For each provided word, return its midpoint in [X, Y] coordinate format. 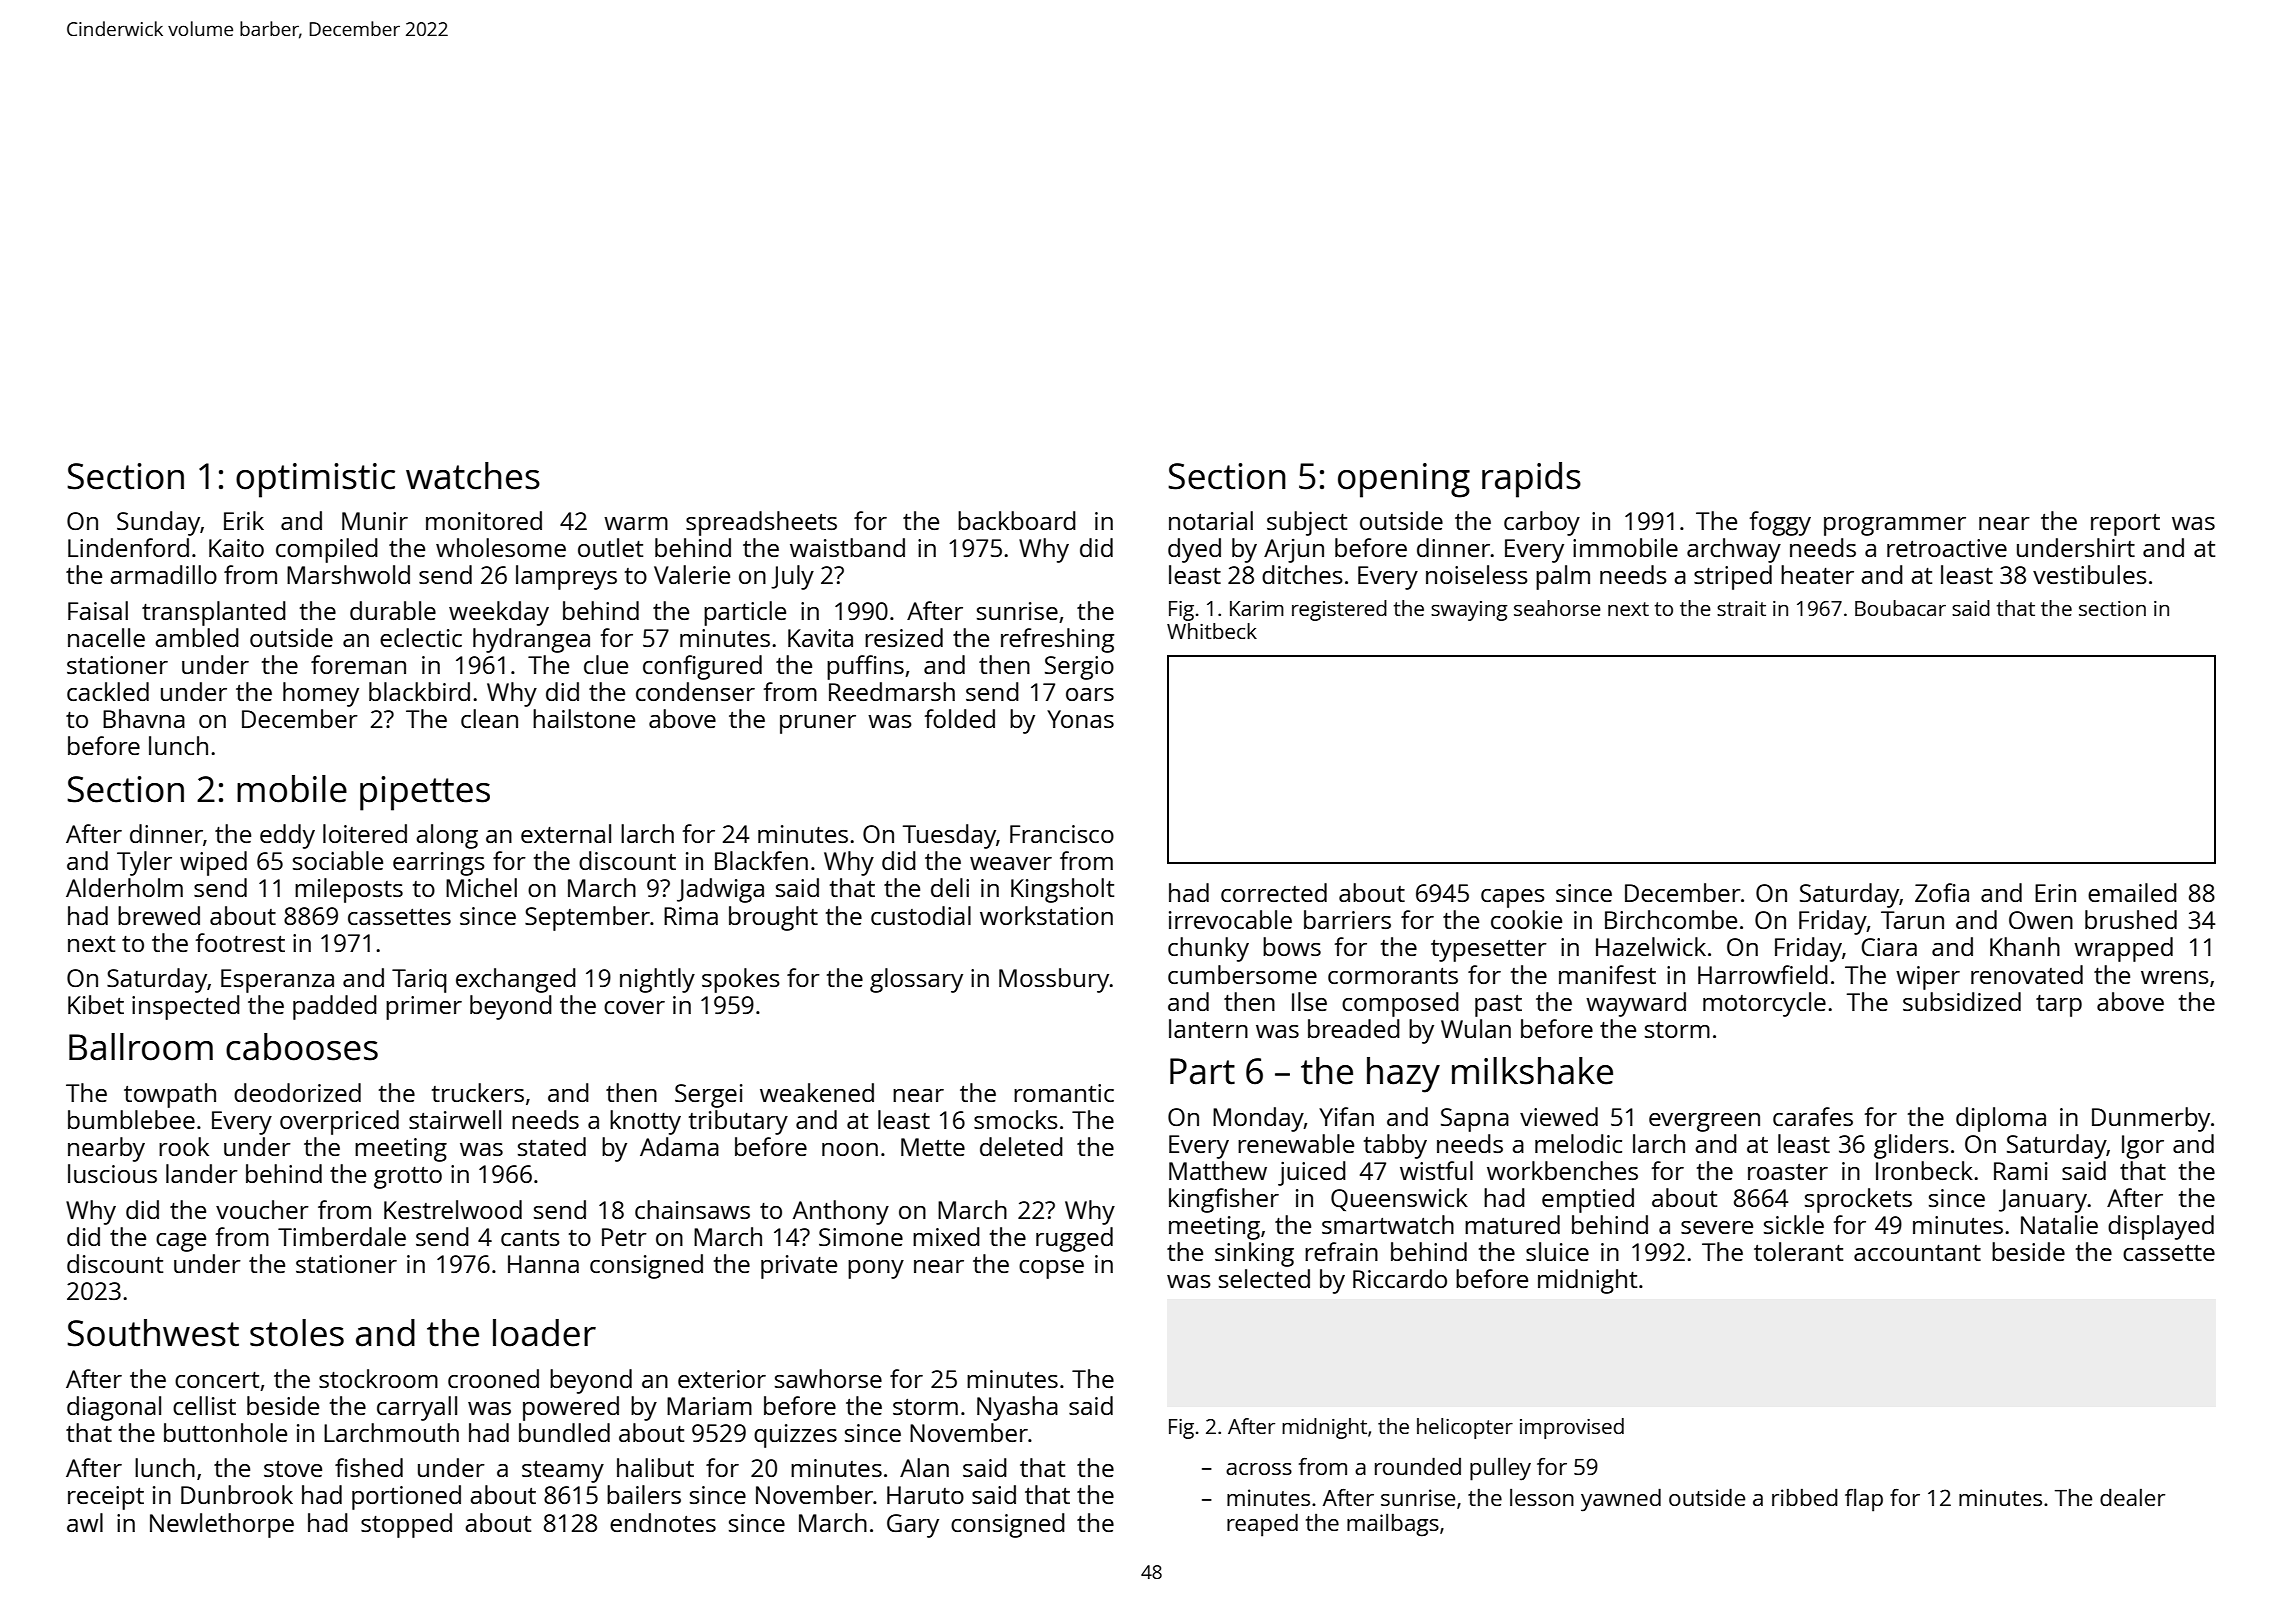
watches [473, 476]
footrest [240, 942]
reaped [1262, 1525]
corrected [1274, 892]
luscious [112, 1173]
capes [1513, 898]
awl [85, 1522]
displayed [2161, 1227]
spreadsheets [761, 523]
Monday [1258, 1119]
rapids [1531, 480]
